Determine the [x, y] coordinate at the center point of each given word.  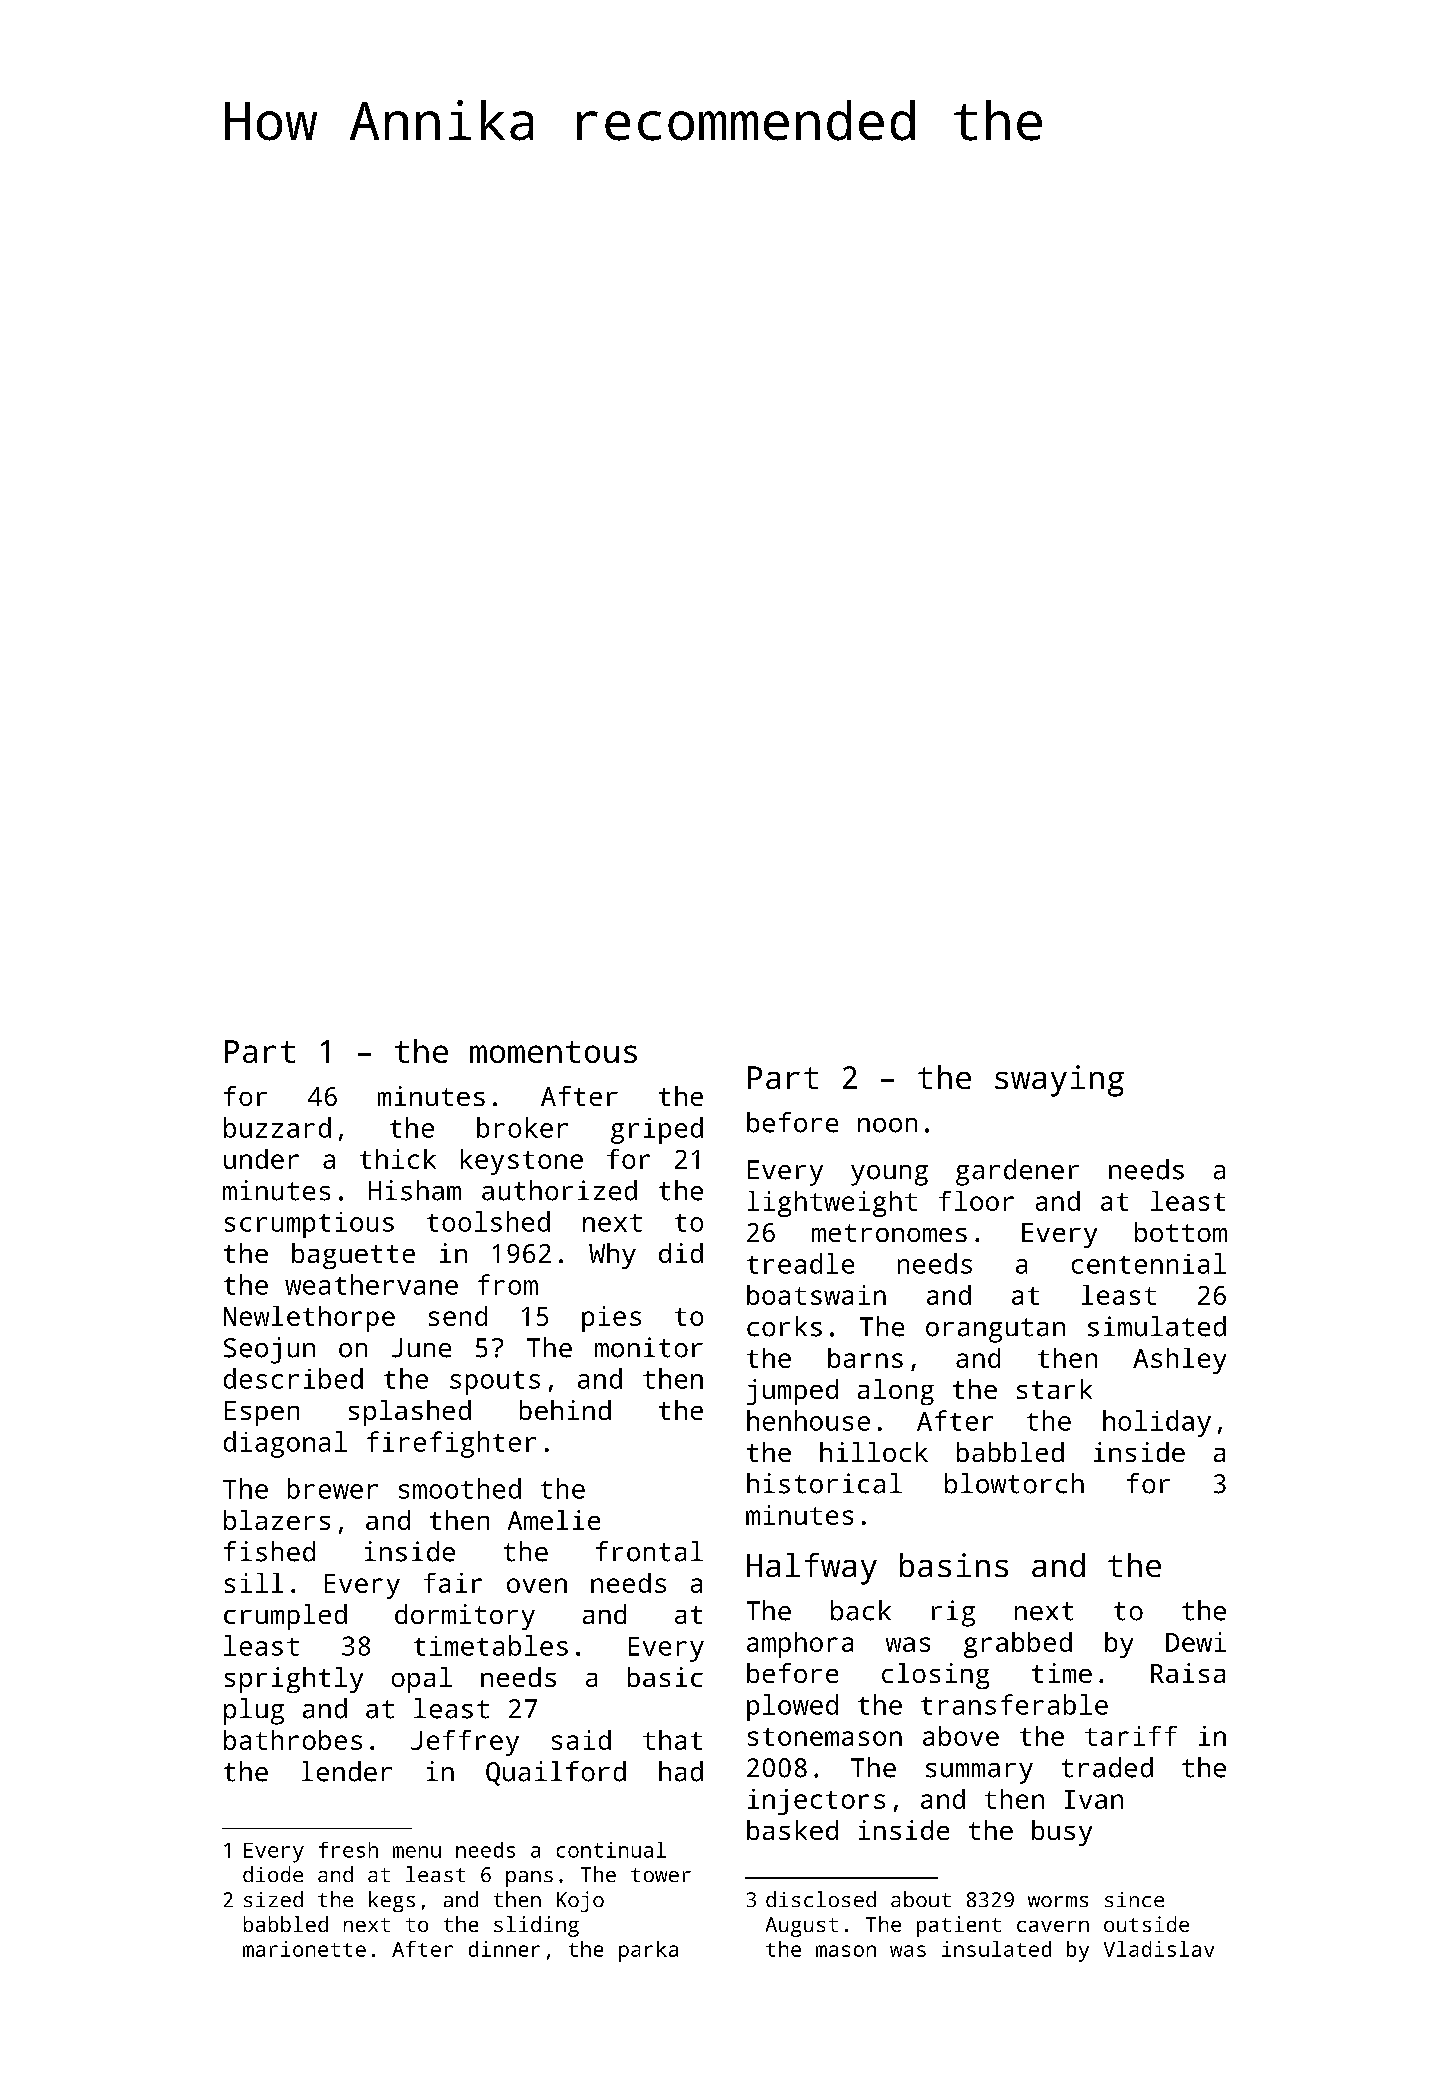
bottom [1181, 1232]
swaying [1059, 1081]
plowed [792, 1707]
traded [1107, 1767]
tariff [1131, 1736]
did [681, 1253]
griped [657, 1130]
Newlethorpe [309, 1319]
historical [824, 1483]
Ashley [1179, 1361]
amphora [800, 1645]
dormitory [465, 1617]
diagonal [285, 1444]
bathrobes [293, 1740]
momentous [553, 1052]
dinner [504, 1949]
